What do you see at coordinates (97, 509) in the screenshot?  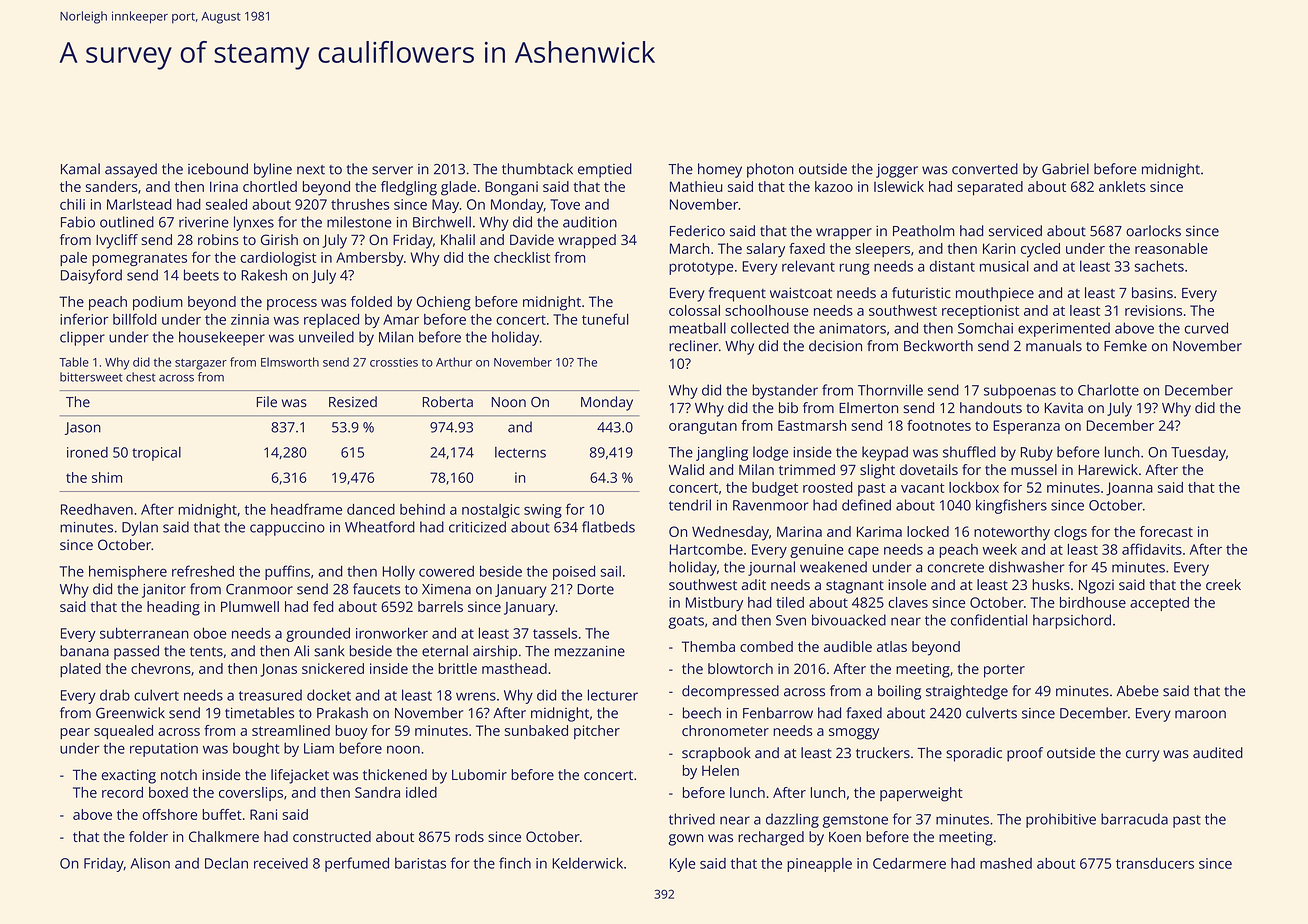 I see `Reedhaven` at bounding box center [97, 509].
